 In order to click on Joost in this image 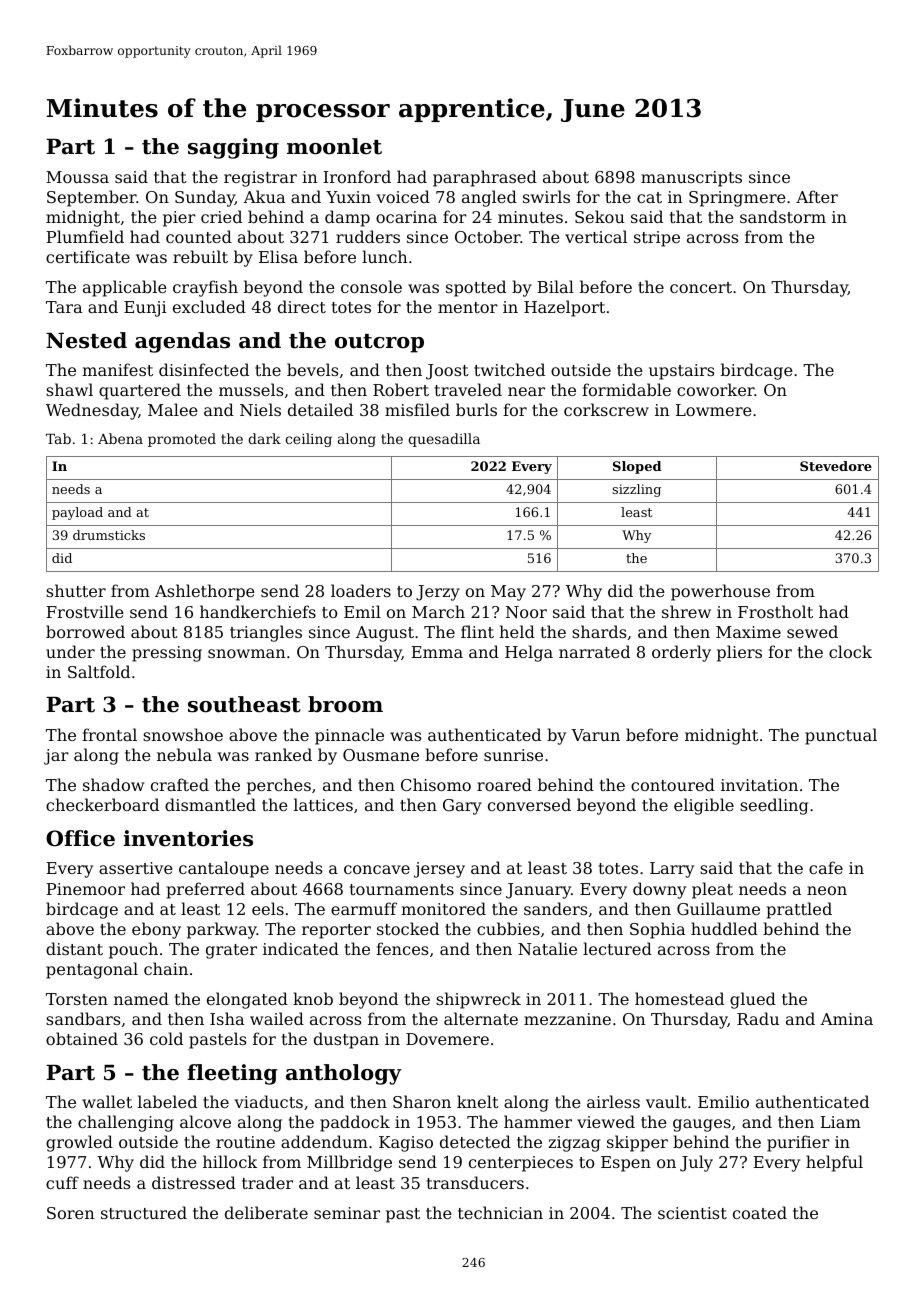, I will do `click(447, 372)`.
